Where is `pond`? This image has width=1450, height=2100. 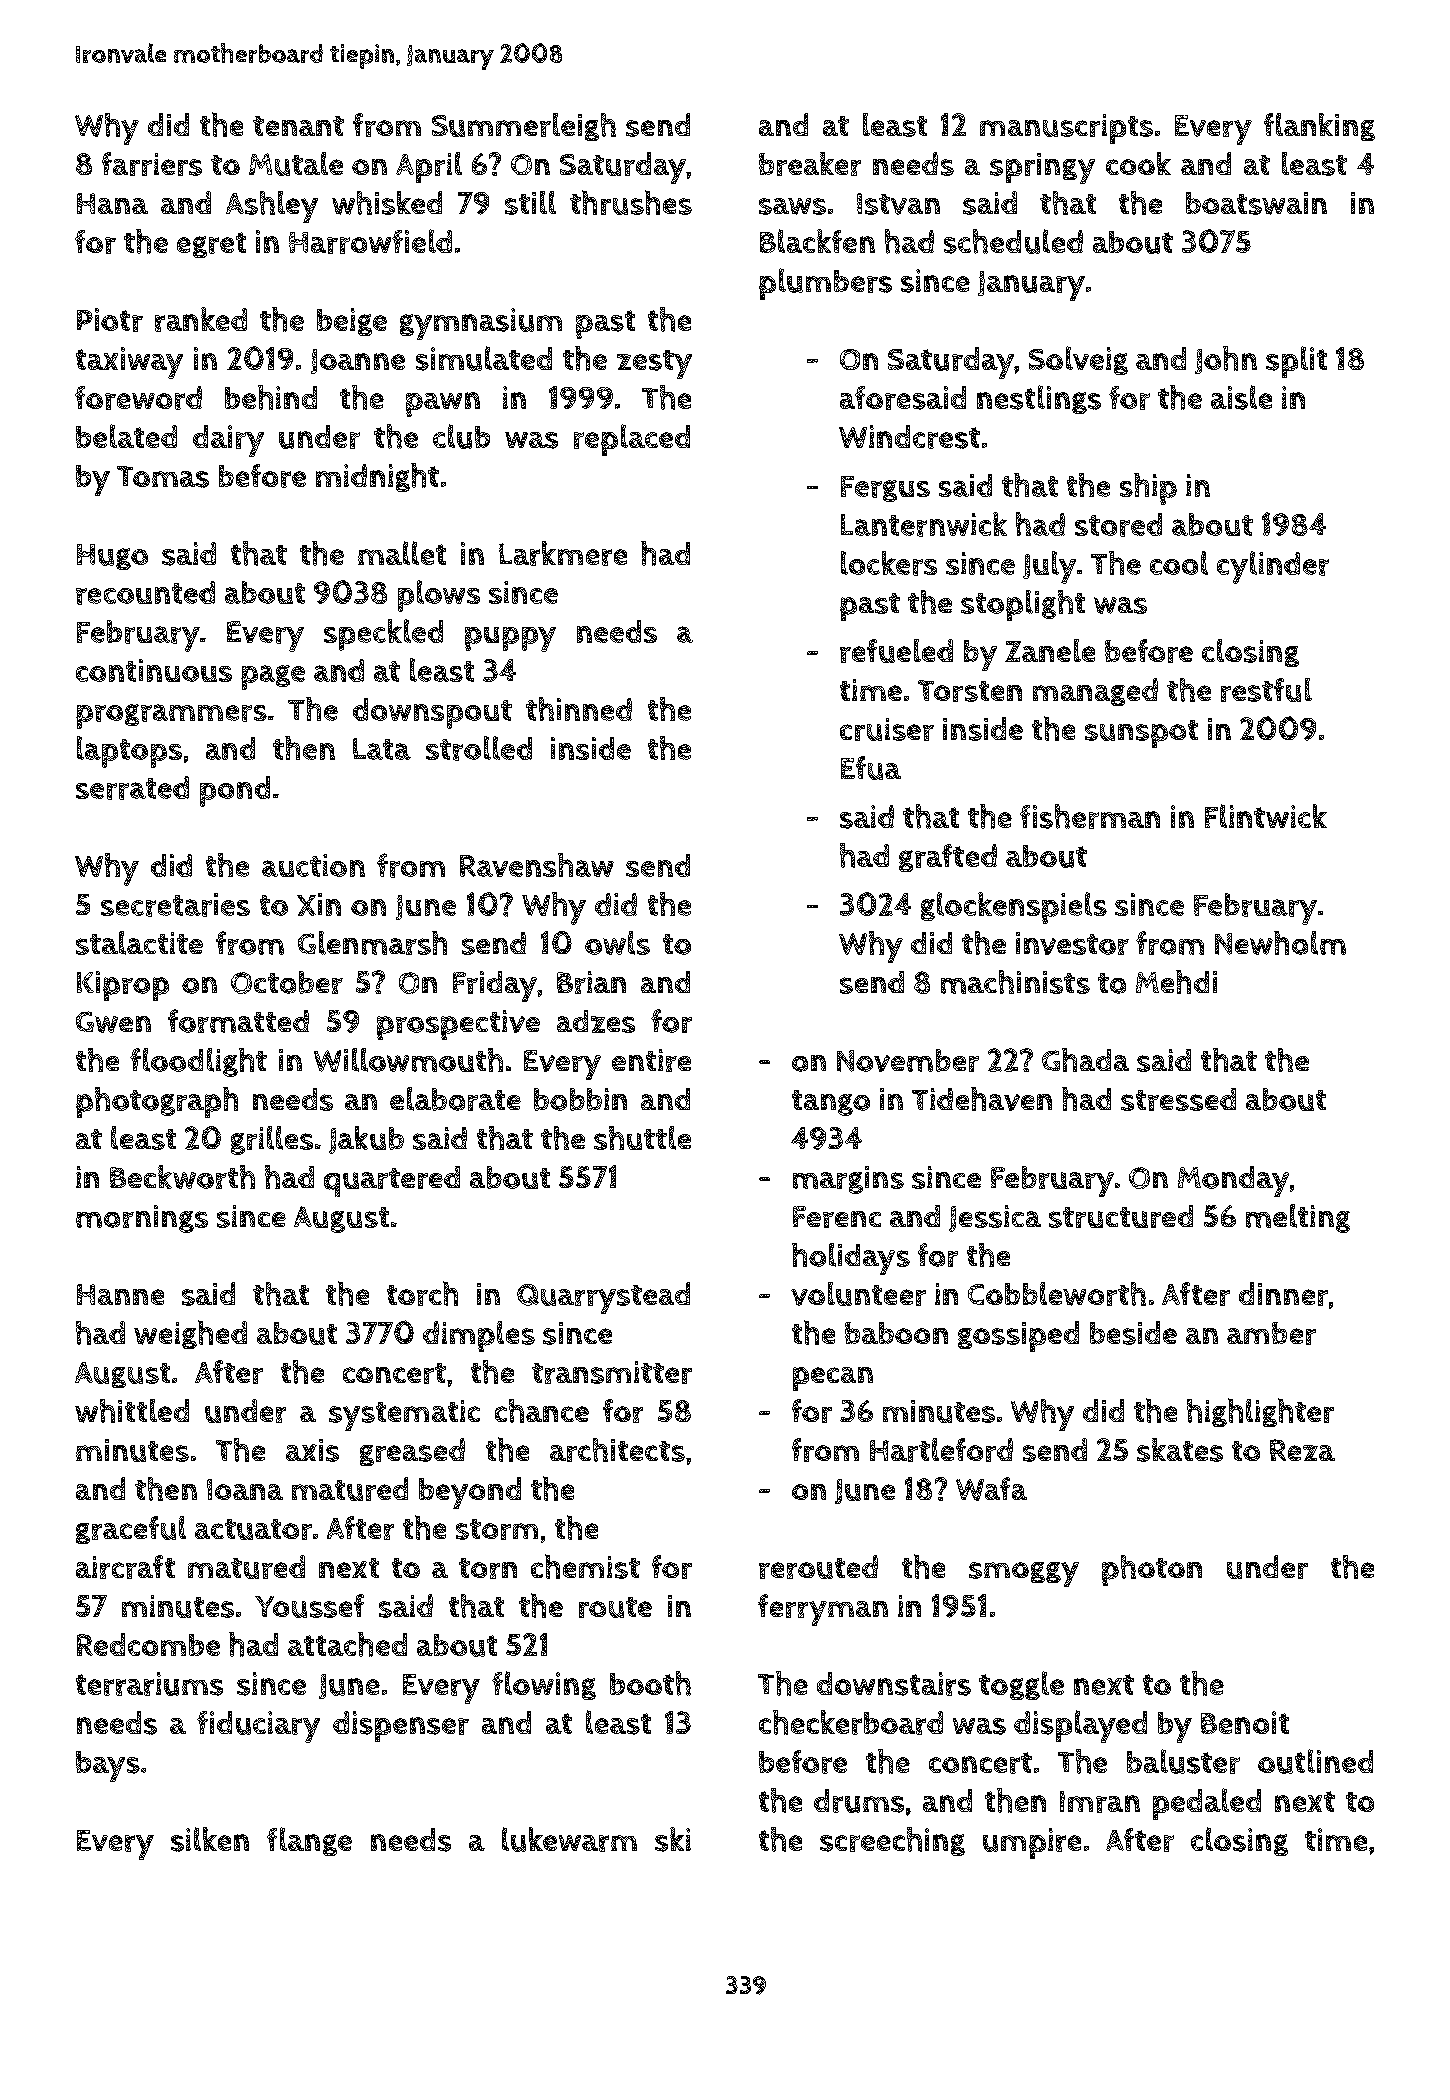 pond is located at coordinates (235, 791).
